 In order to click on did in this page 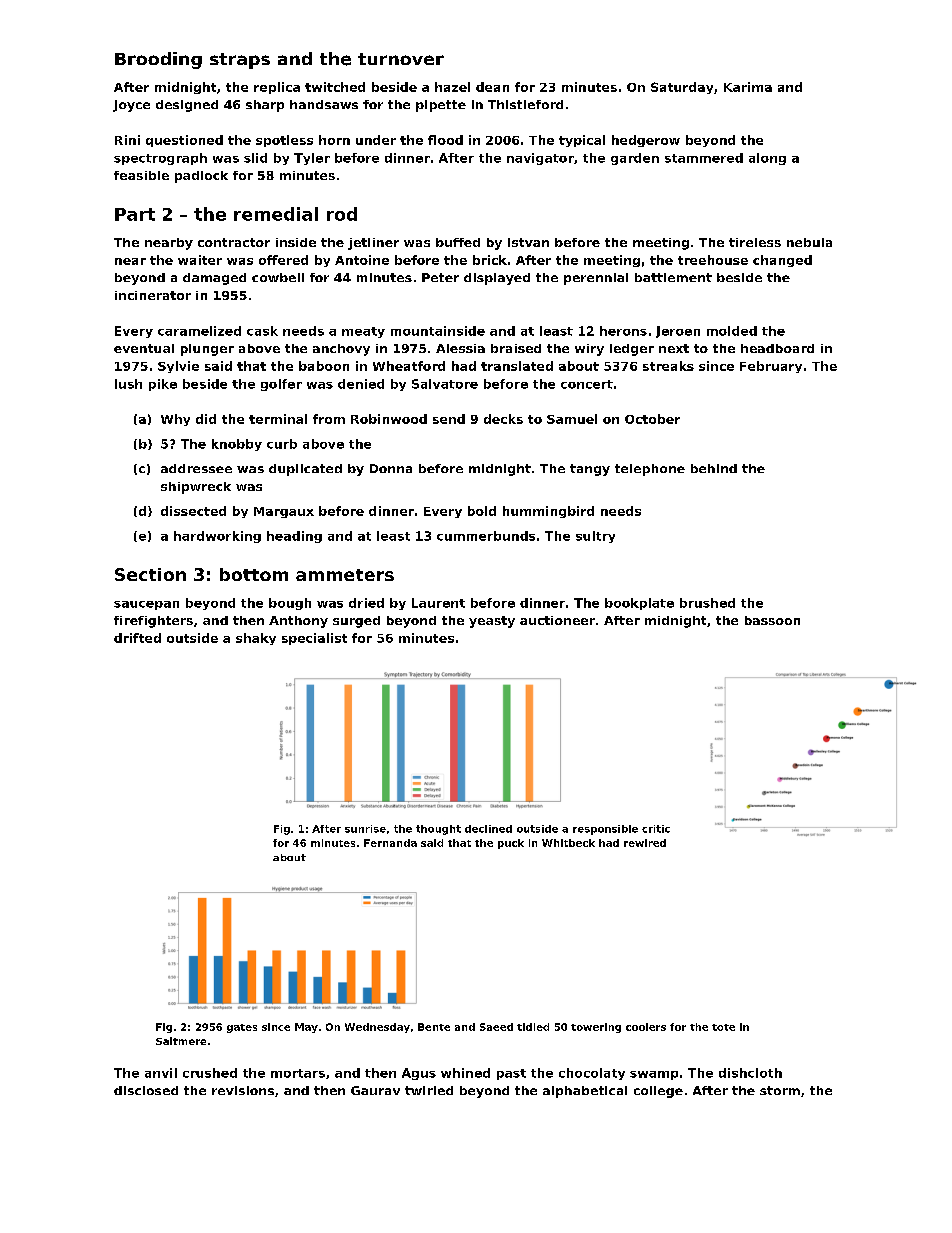, I will do `click(206, 419)`.
